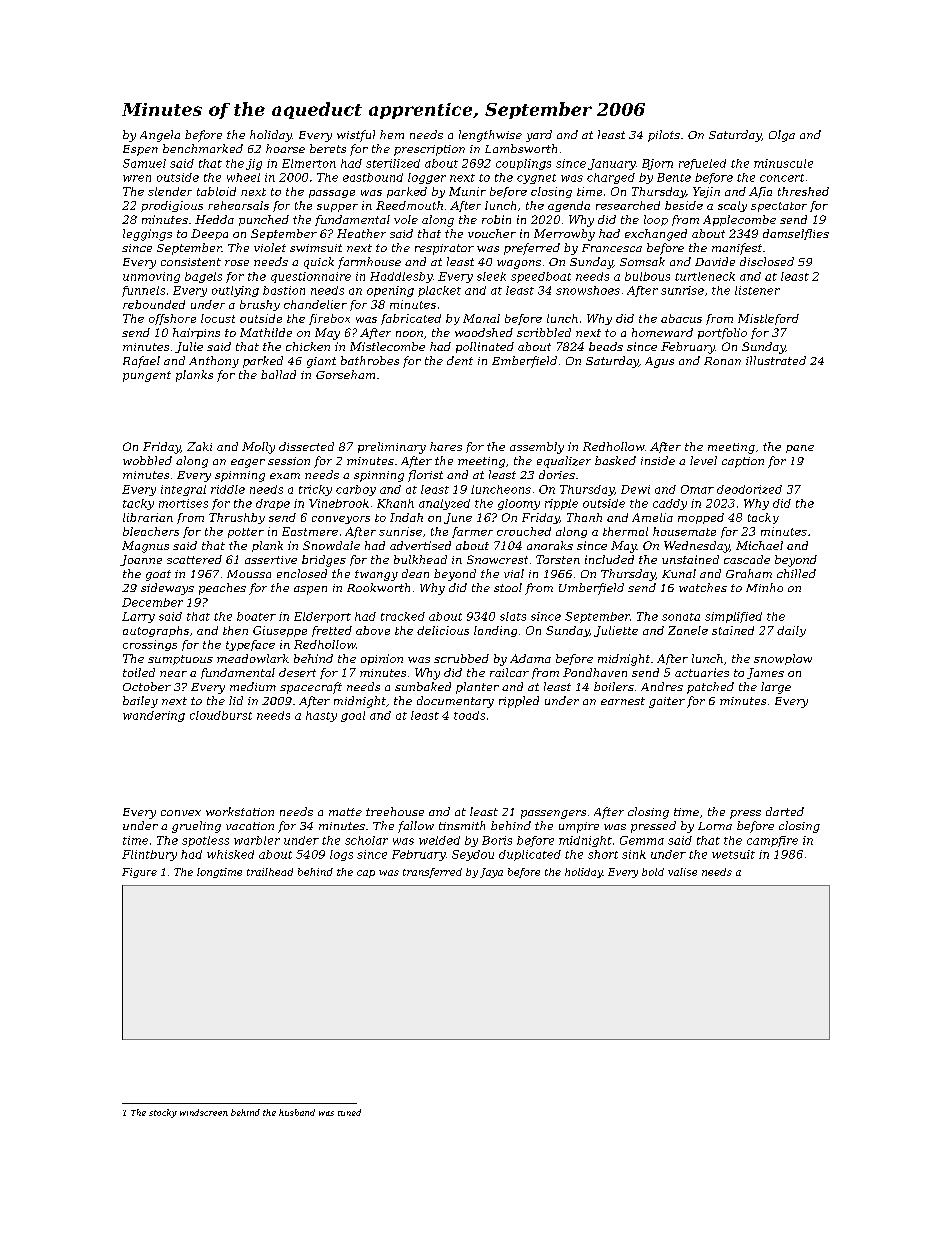 This screenshot has height=1233, width=952. What do you see at coordinates (653, 872) in the screenshot?
I see `bold` at bounding box center [653, 872].
